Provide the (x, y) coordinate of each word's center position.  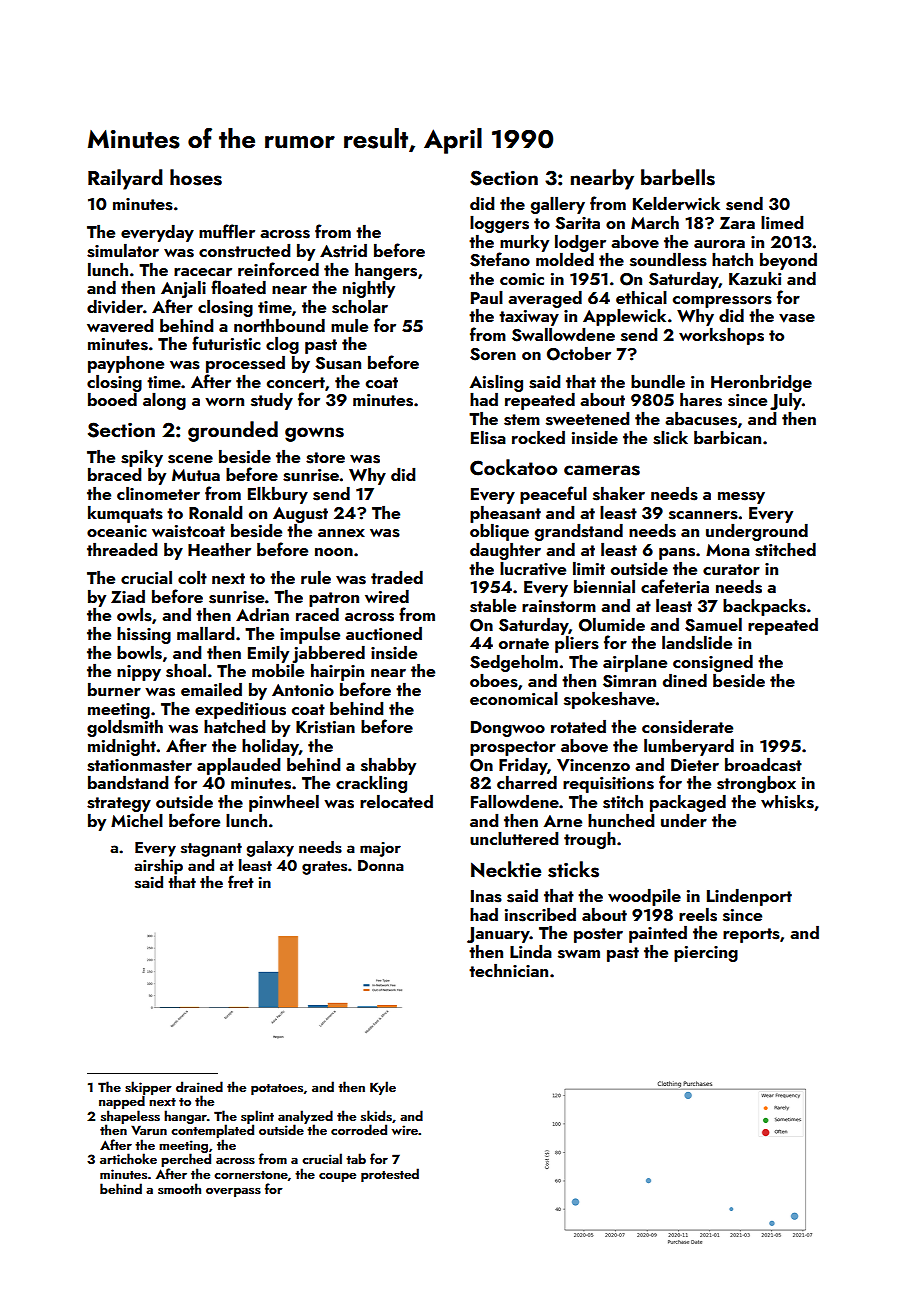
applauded (238, 766)
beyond (788, 261)
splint (257, 1117)
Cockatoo (513, 467)
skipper (148, 1088)
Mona (728, 550)
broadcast (763, 764)
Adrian (262, 614)
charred (527, 782)
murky (524, 243)
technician (508, 970)
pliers (577, 644)
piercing (706, 954)
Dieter (695, 765)
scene (190, 459)
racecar (203, 272)
